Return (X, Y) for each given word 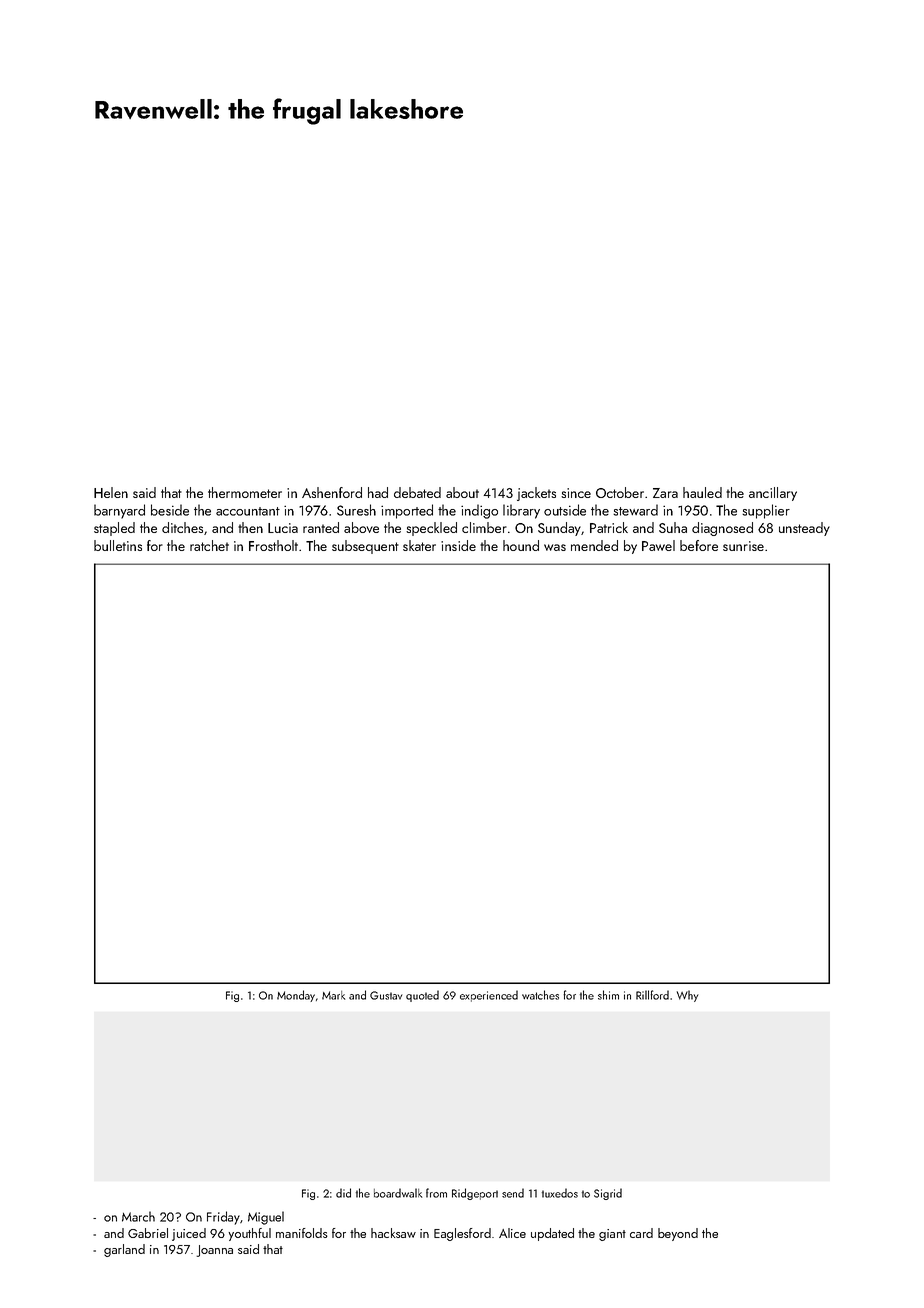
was (555, 547)
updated (552, 1234)
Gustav (386, 995)
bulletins (118, 545)
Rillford (652, 995)
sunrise (743, 546)
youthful (249, 1234)
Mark (333, 995)
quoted (422, 996)
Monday (296, 996)
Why (688, 996)
